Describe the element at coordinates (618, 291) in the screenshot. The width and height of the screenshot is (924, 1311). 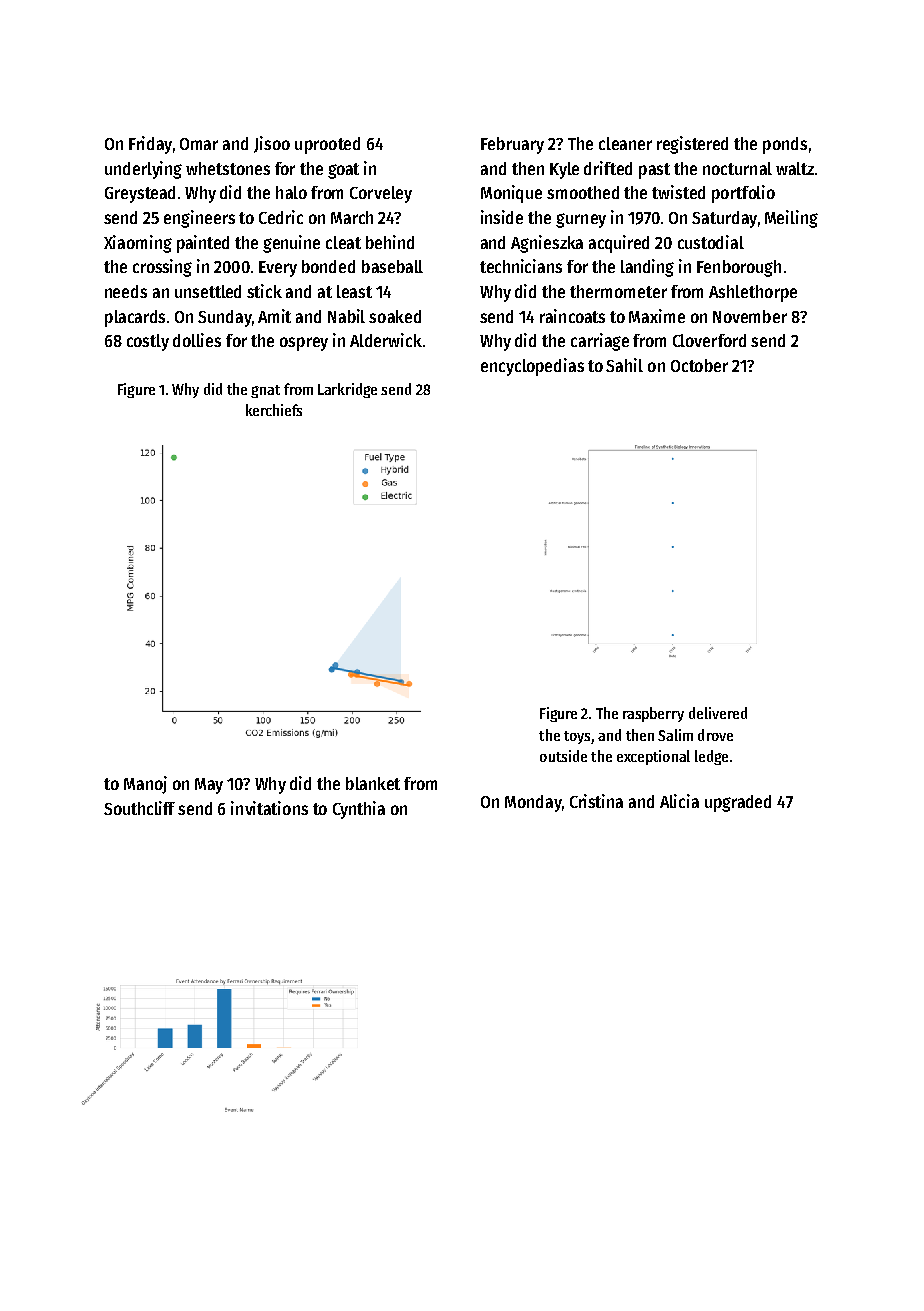
I see `thermometer` at that location.
